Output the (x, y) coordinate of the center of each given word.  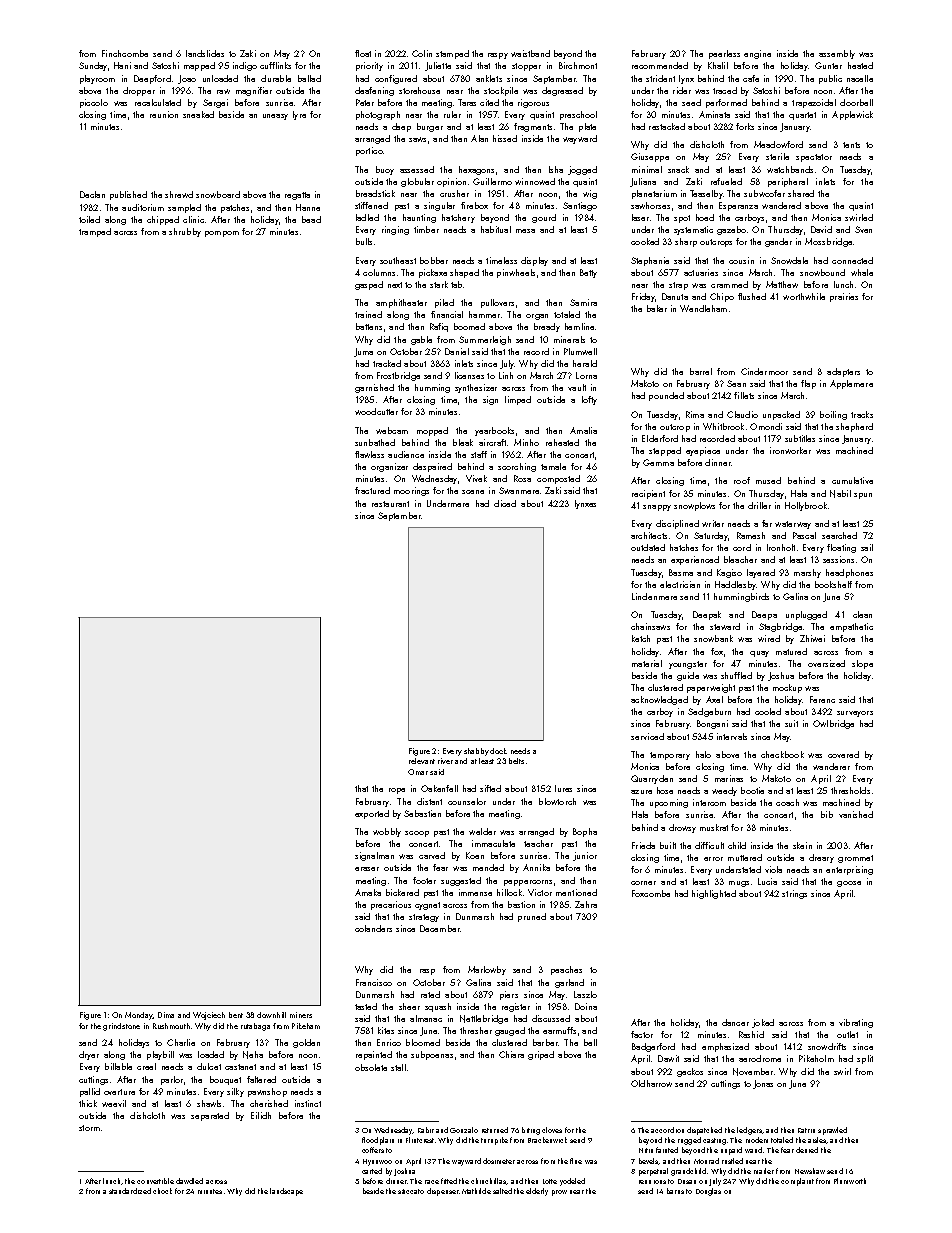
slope (862, 664)
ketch (641, 638)
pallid (90, 1092)
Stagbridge (780, 627)
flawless (369, 454)
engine (757, 54)
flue (576, 1161)
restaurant (390, 504)
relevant (422, 761)
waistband (530, 53)
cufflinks (275, 65)
